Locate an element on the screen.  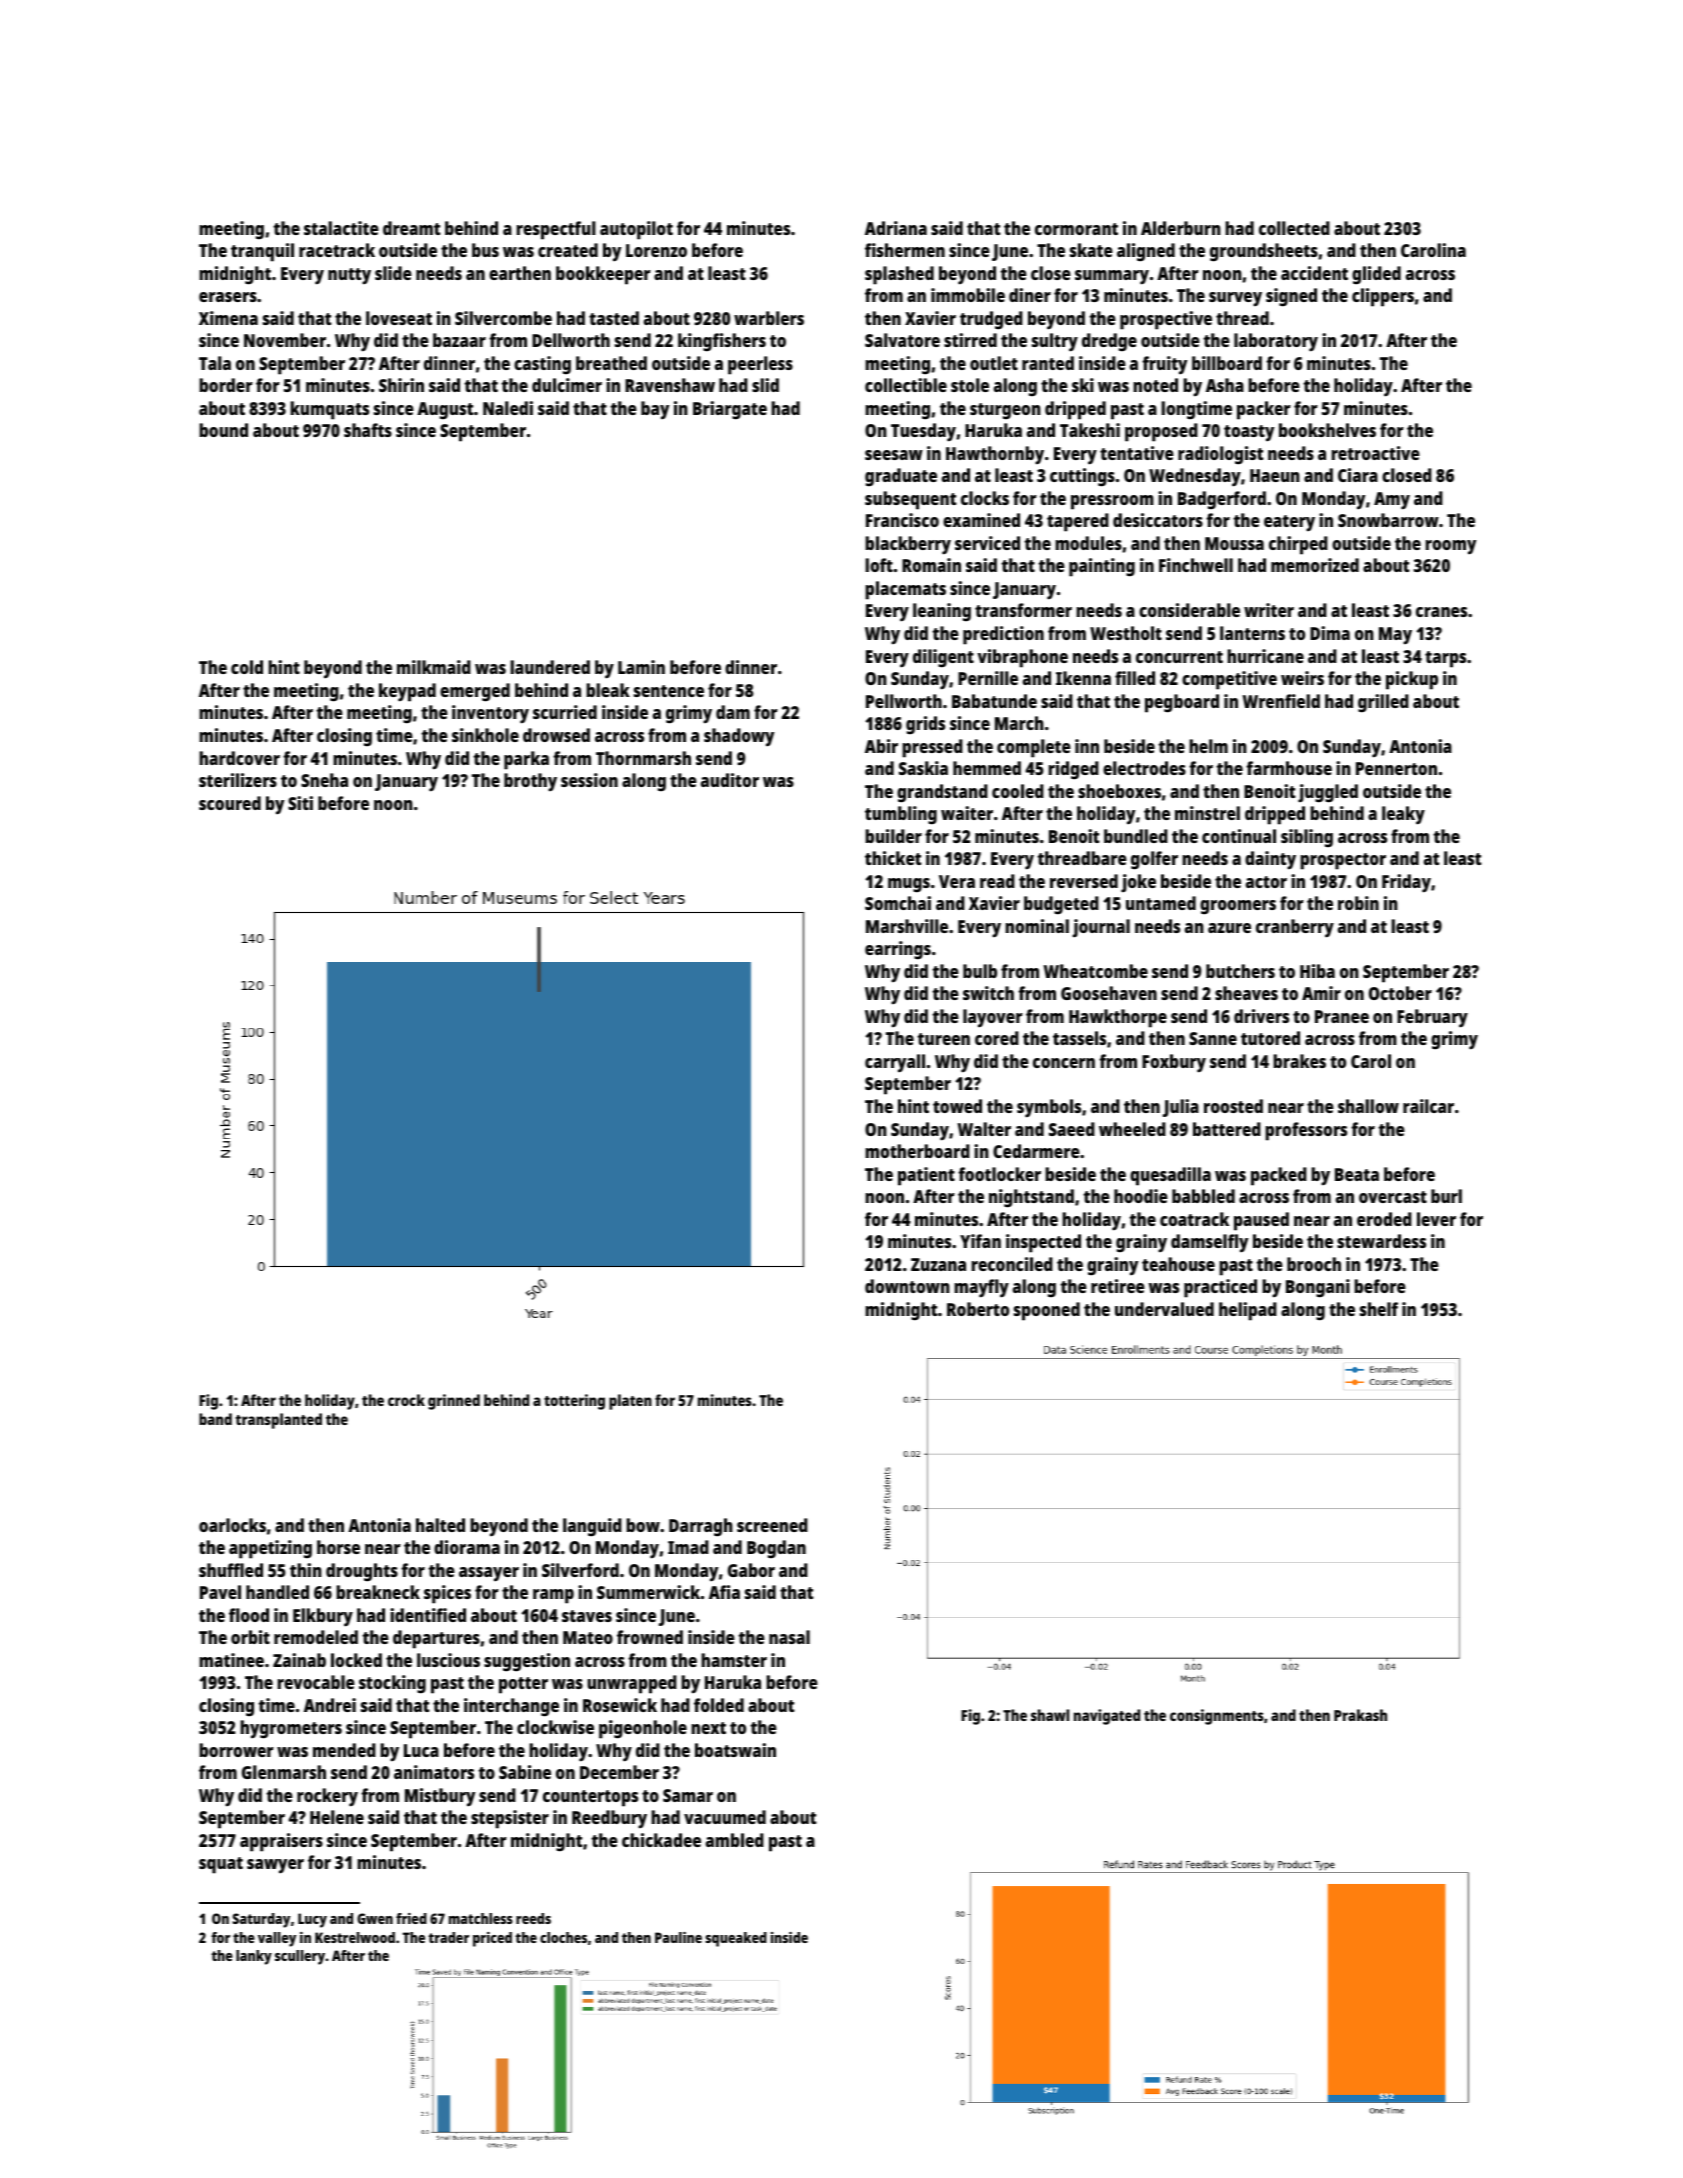
spices is located at coordinates (447, 1594).
